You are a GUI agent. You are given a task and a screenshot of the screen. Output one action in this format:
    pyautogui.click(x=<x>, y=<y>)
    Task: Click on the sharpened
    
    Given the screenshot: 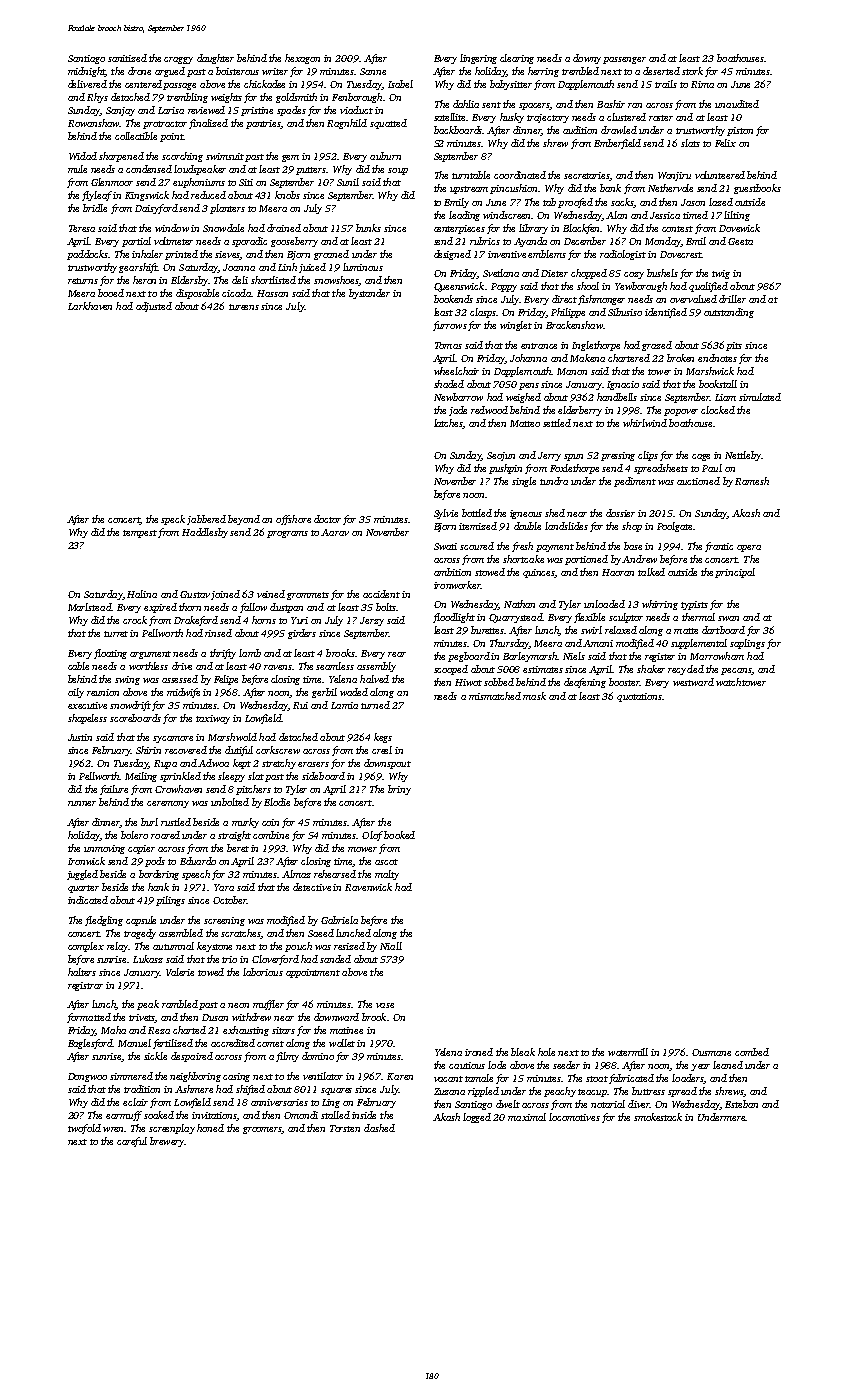 What is the action you would take?
    pyautogui.click(x=121, y=157)
